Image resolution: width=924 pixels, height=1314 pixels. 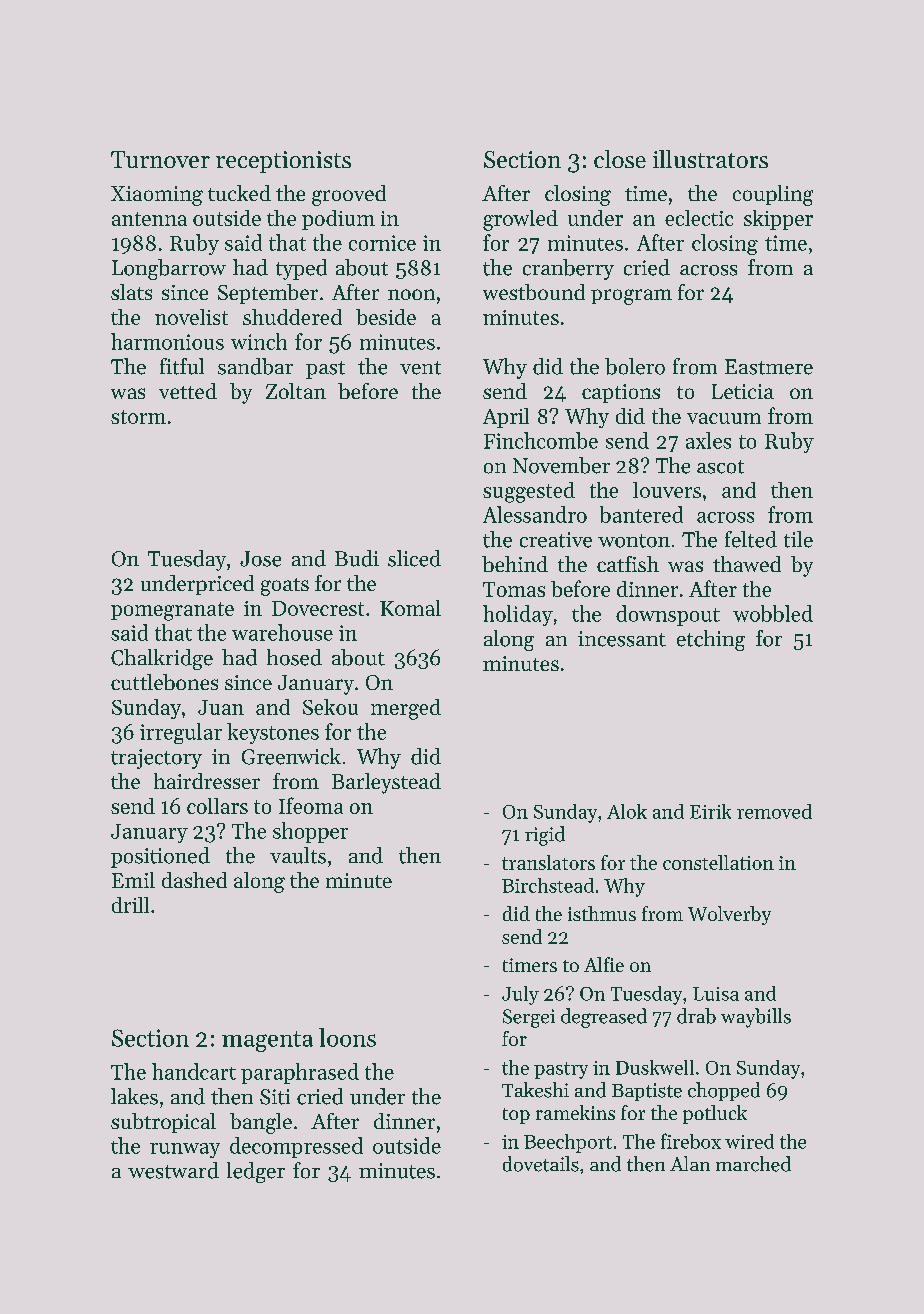 What do you see at coordinates (769, 367) in the screenshot?
I see `Eastmere` at bounding box center [769, 367].
